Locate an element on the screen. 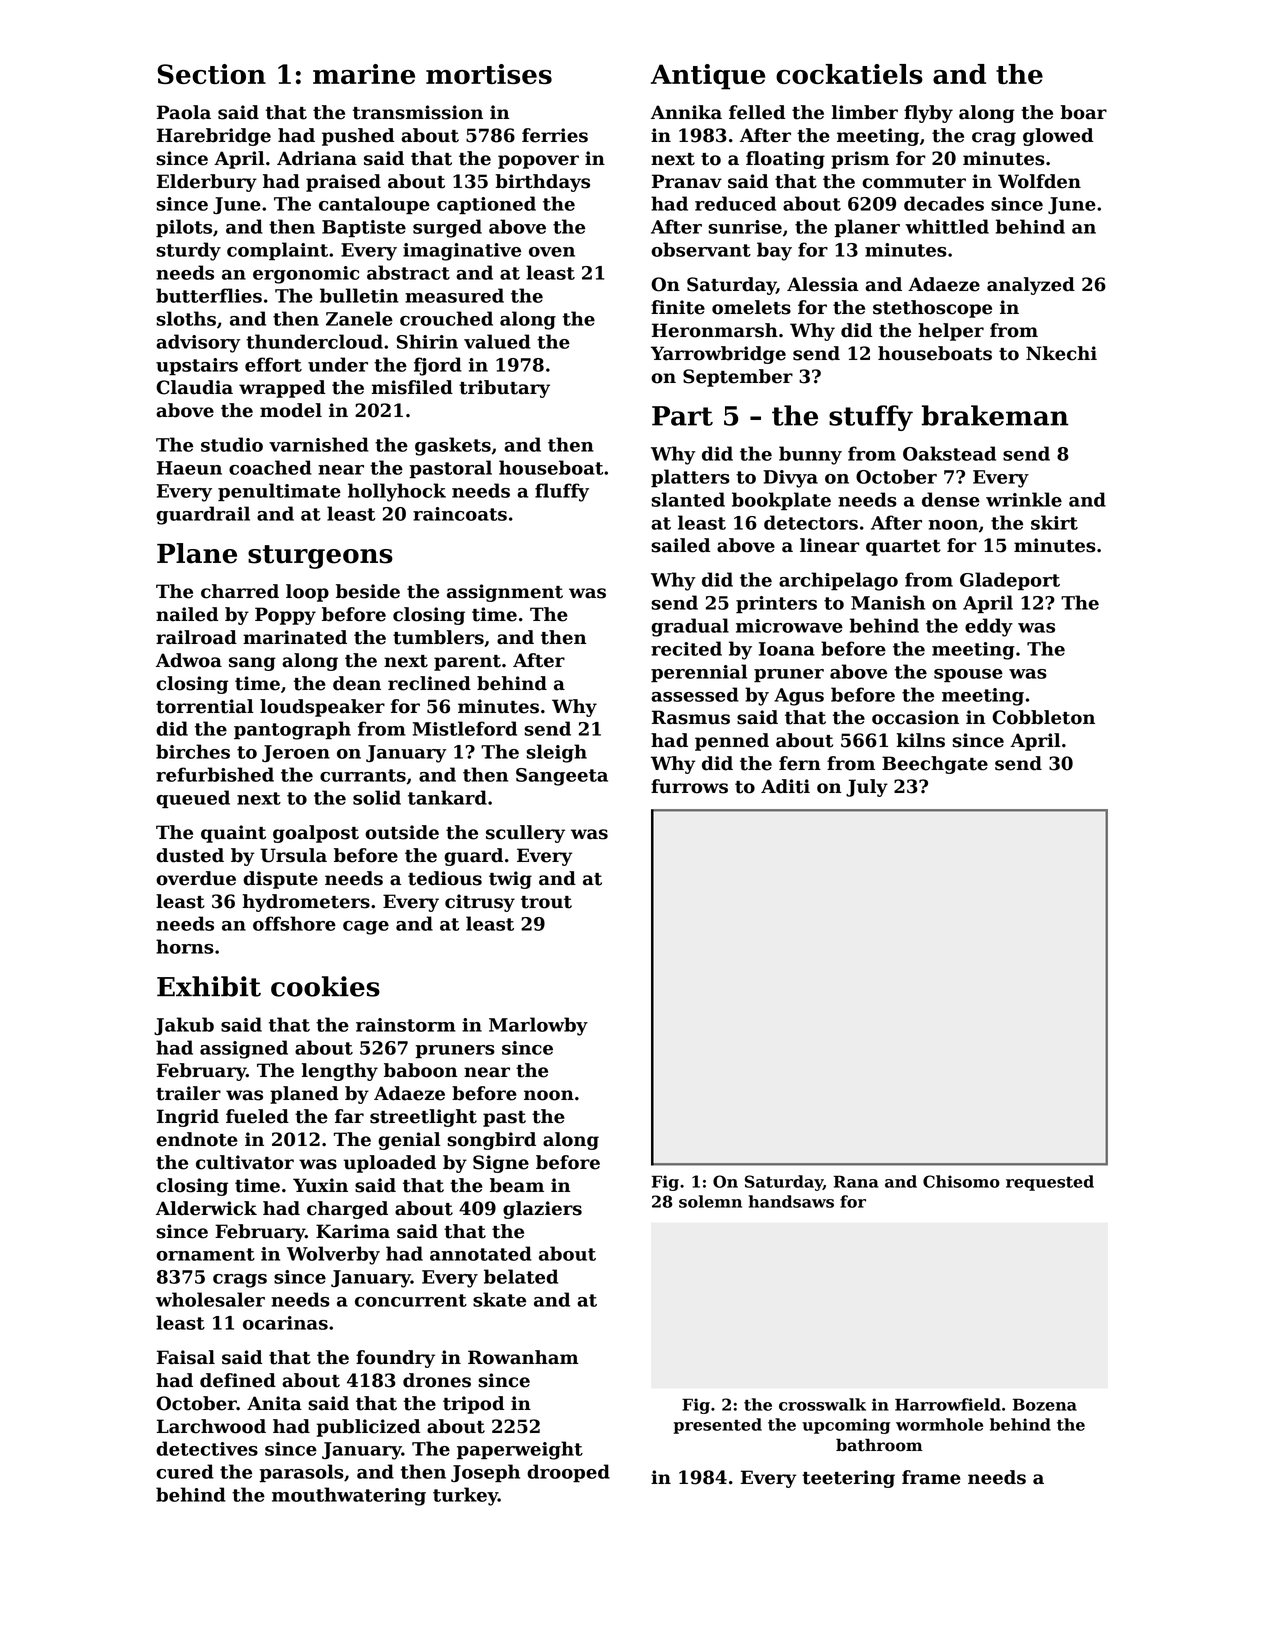 This screenshot has height=1635, width=1264. cockatiels is located at coordinates (849, 74).
